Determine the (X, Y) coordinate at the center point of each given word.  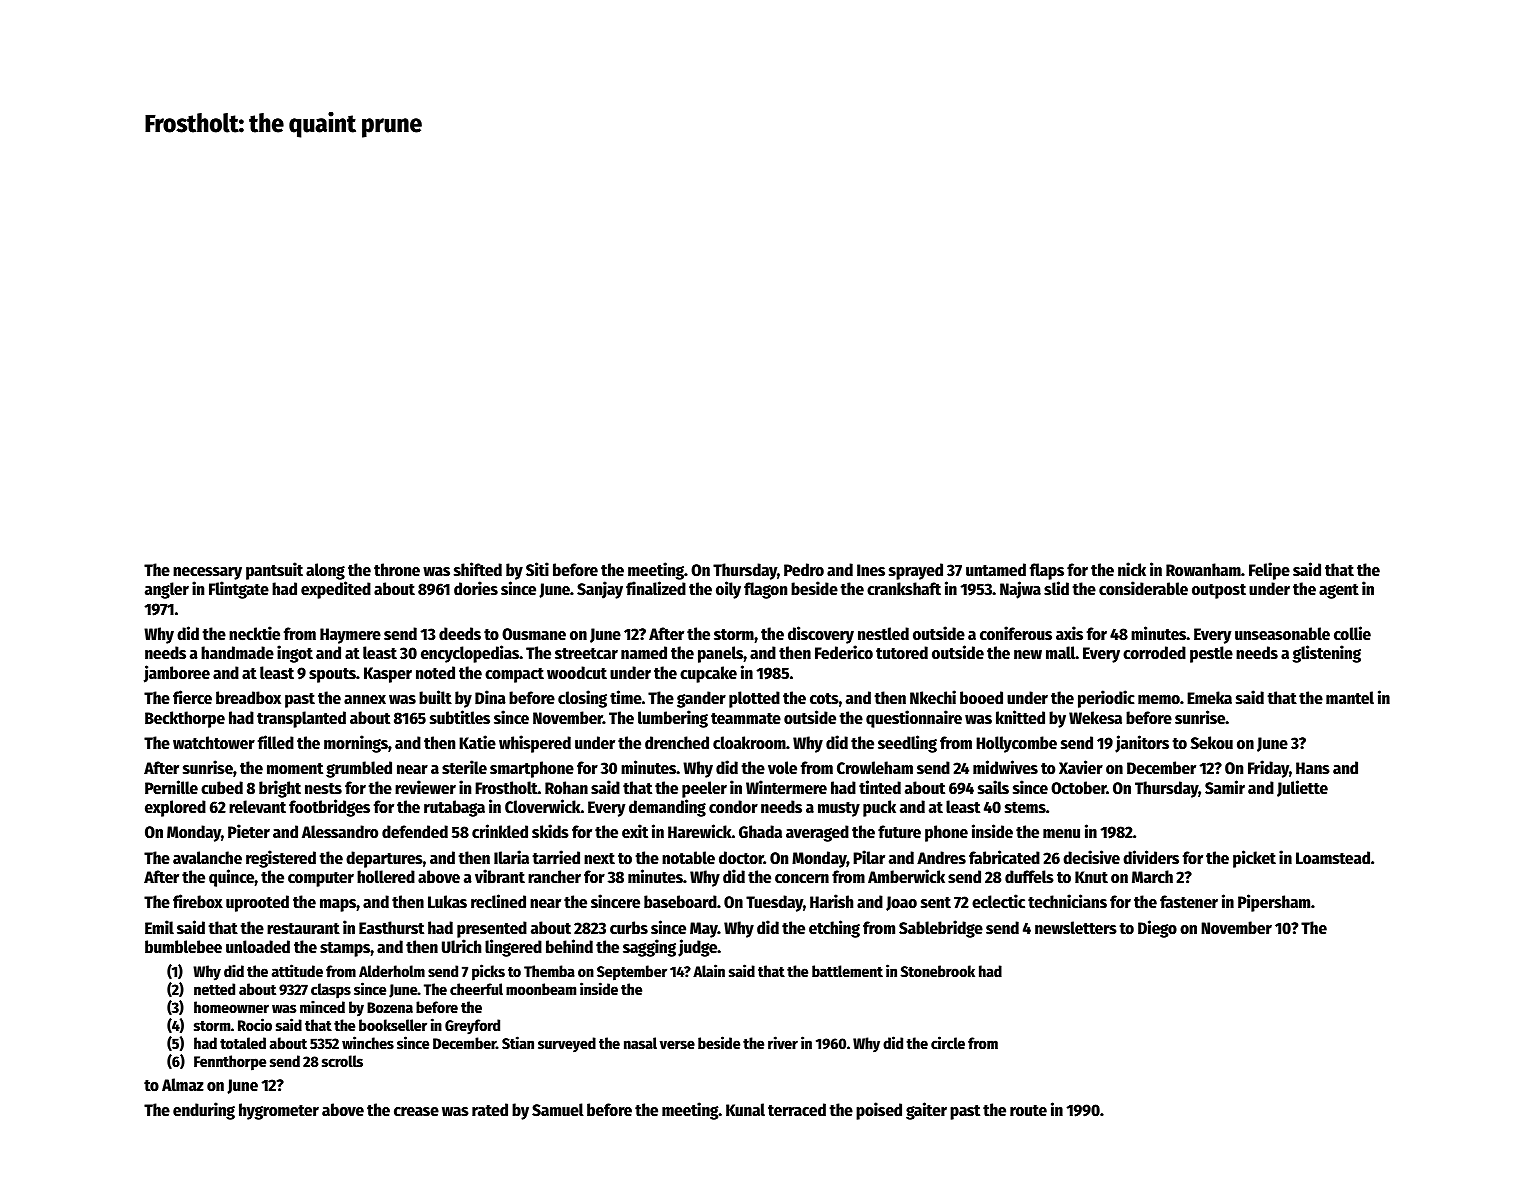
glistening (1327, 654)
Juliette (1302, 788)
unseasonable (1282, 634)
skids (550, 831)
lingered (513, 948)
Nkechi (933, 697)
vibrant (500, 876)
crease (416, 1112)
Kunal (745, 1110)
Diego (1157, 929)
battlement (847, 971)
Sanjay (600, 590)
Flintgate (239, 590)
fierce (192, 697)
